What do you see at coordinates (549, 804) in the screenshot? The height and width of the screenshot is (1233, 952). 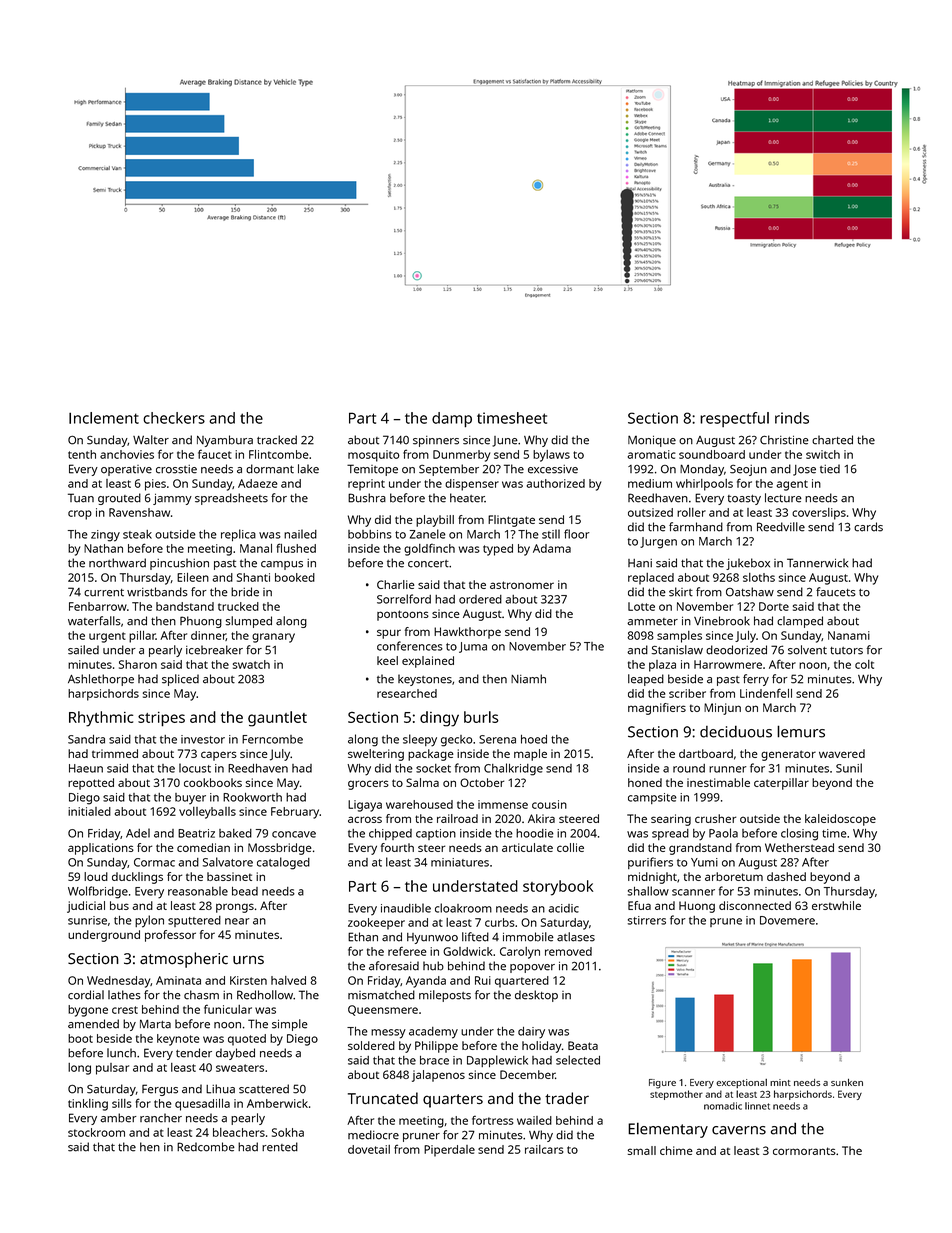 I see `cousin` at bounding box center [549, 804].
